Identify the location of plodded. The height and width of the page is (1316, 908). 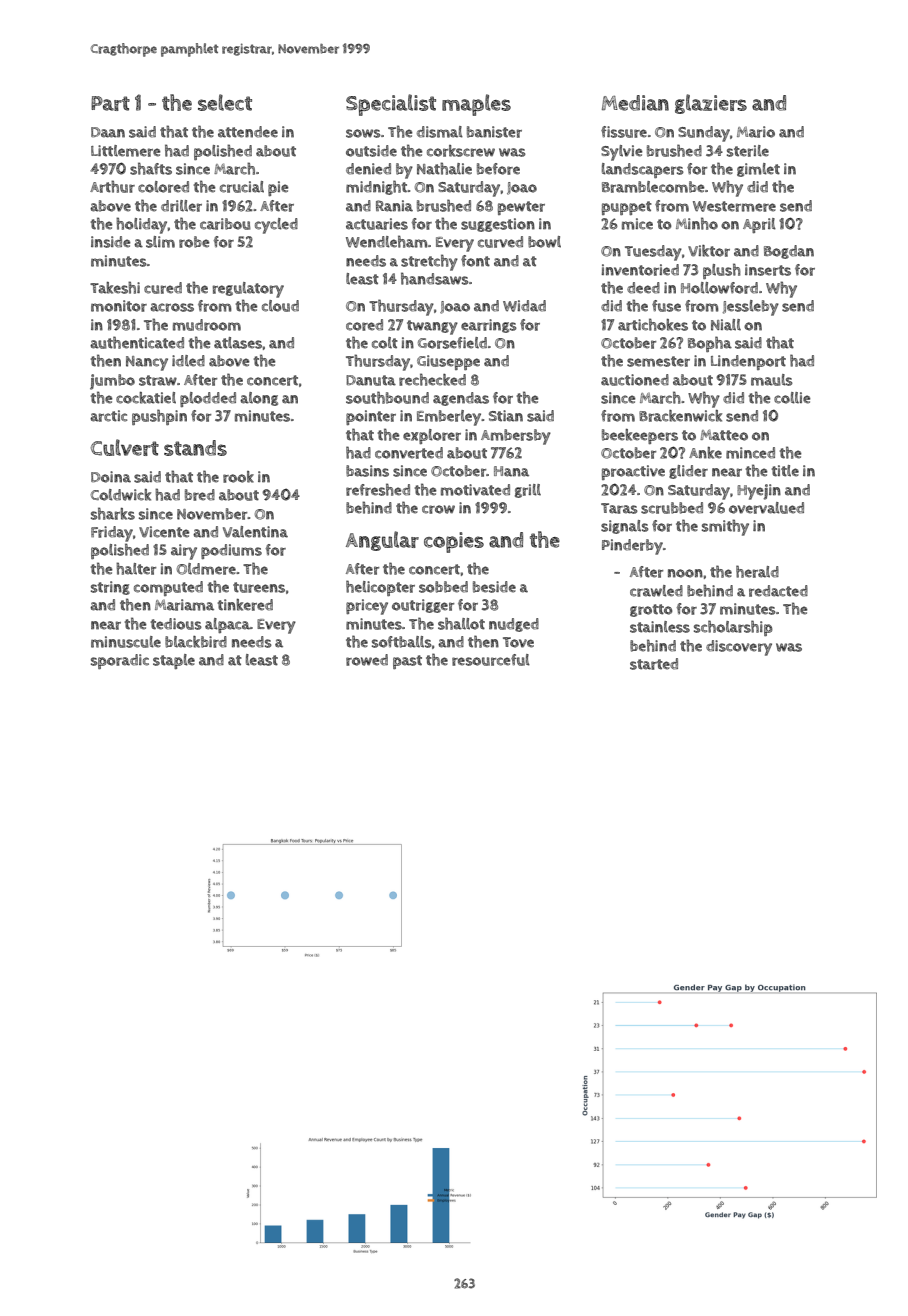
(208, 399).
